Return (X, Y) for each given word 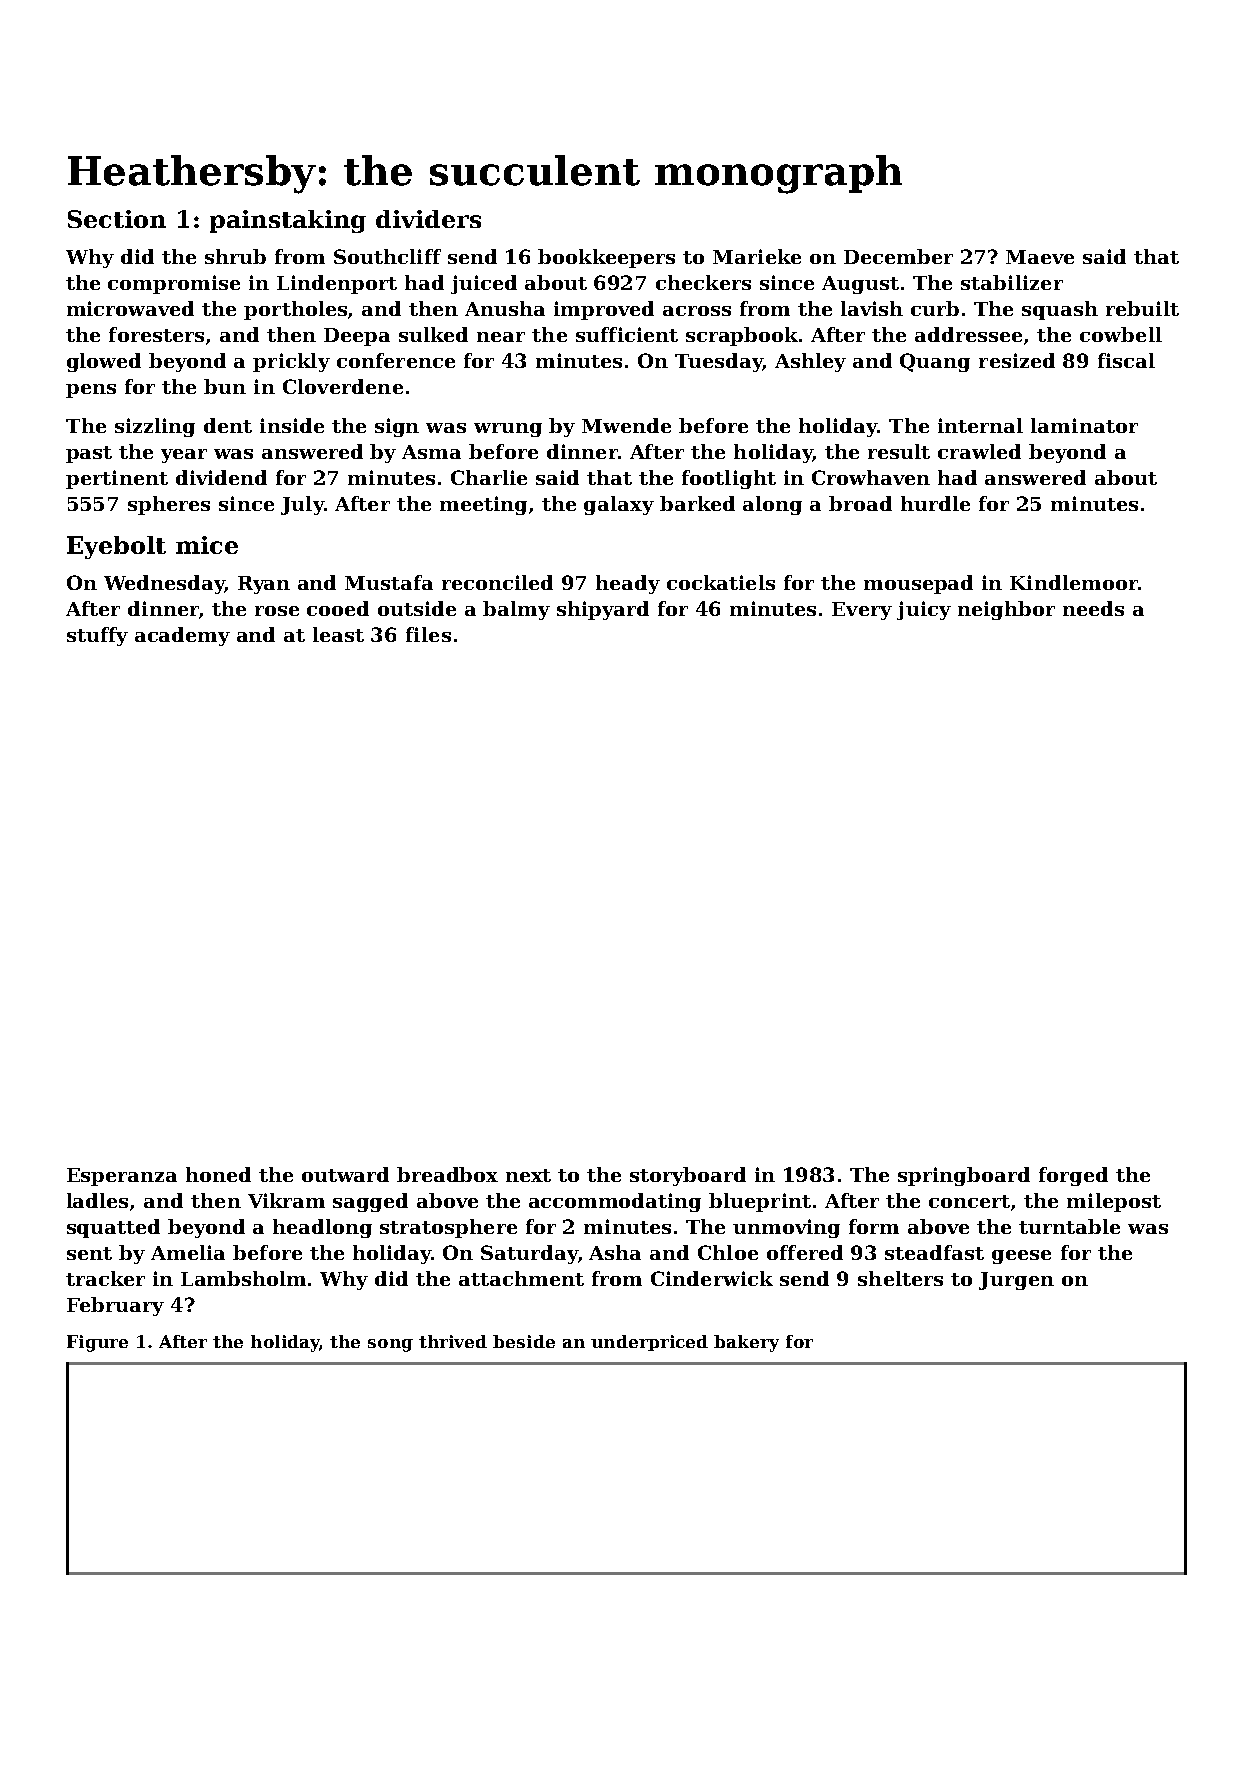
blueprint (760, 1202)
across (697, 311)
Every (862, 611)
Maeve (1040, 257)
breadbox (447, 1174)
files (428, 634)
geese (1021, 1257)
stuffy (97, 636)
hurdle (935, 503)
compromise (174, 284)
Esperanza (122, 1177)
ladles (97, 1200)
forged (1073, 1176)
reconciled (497, 582)
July (302, 505)
